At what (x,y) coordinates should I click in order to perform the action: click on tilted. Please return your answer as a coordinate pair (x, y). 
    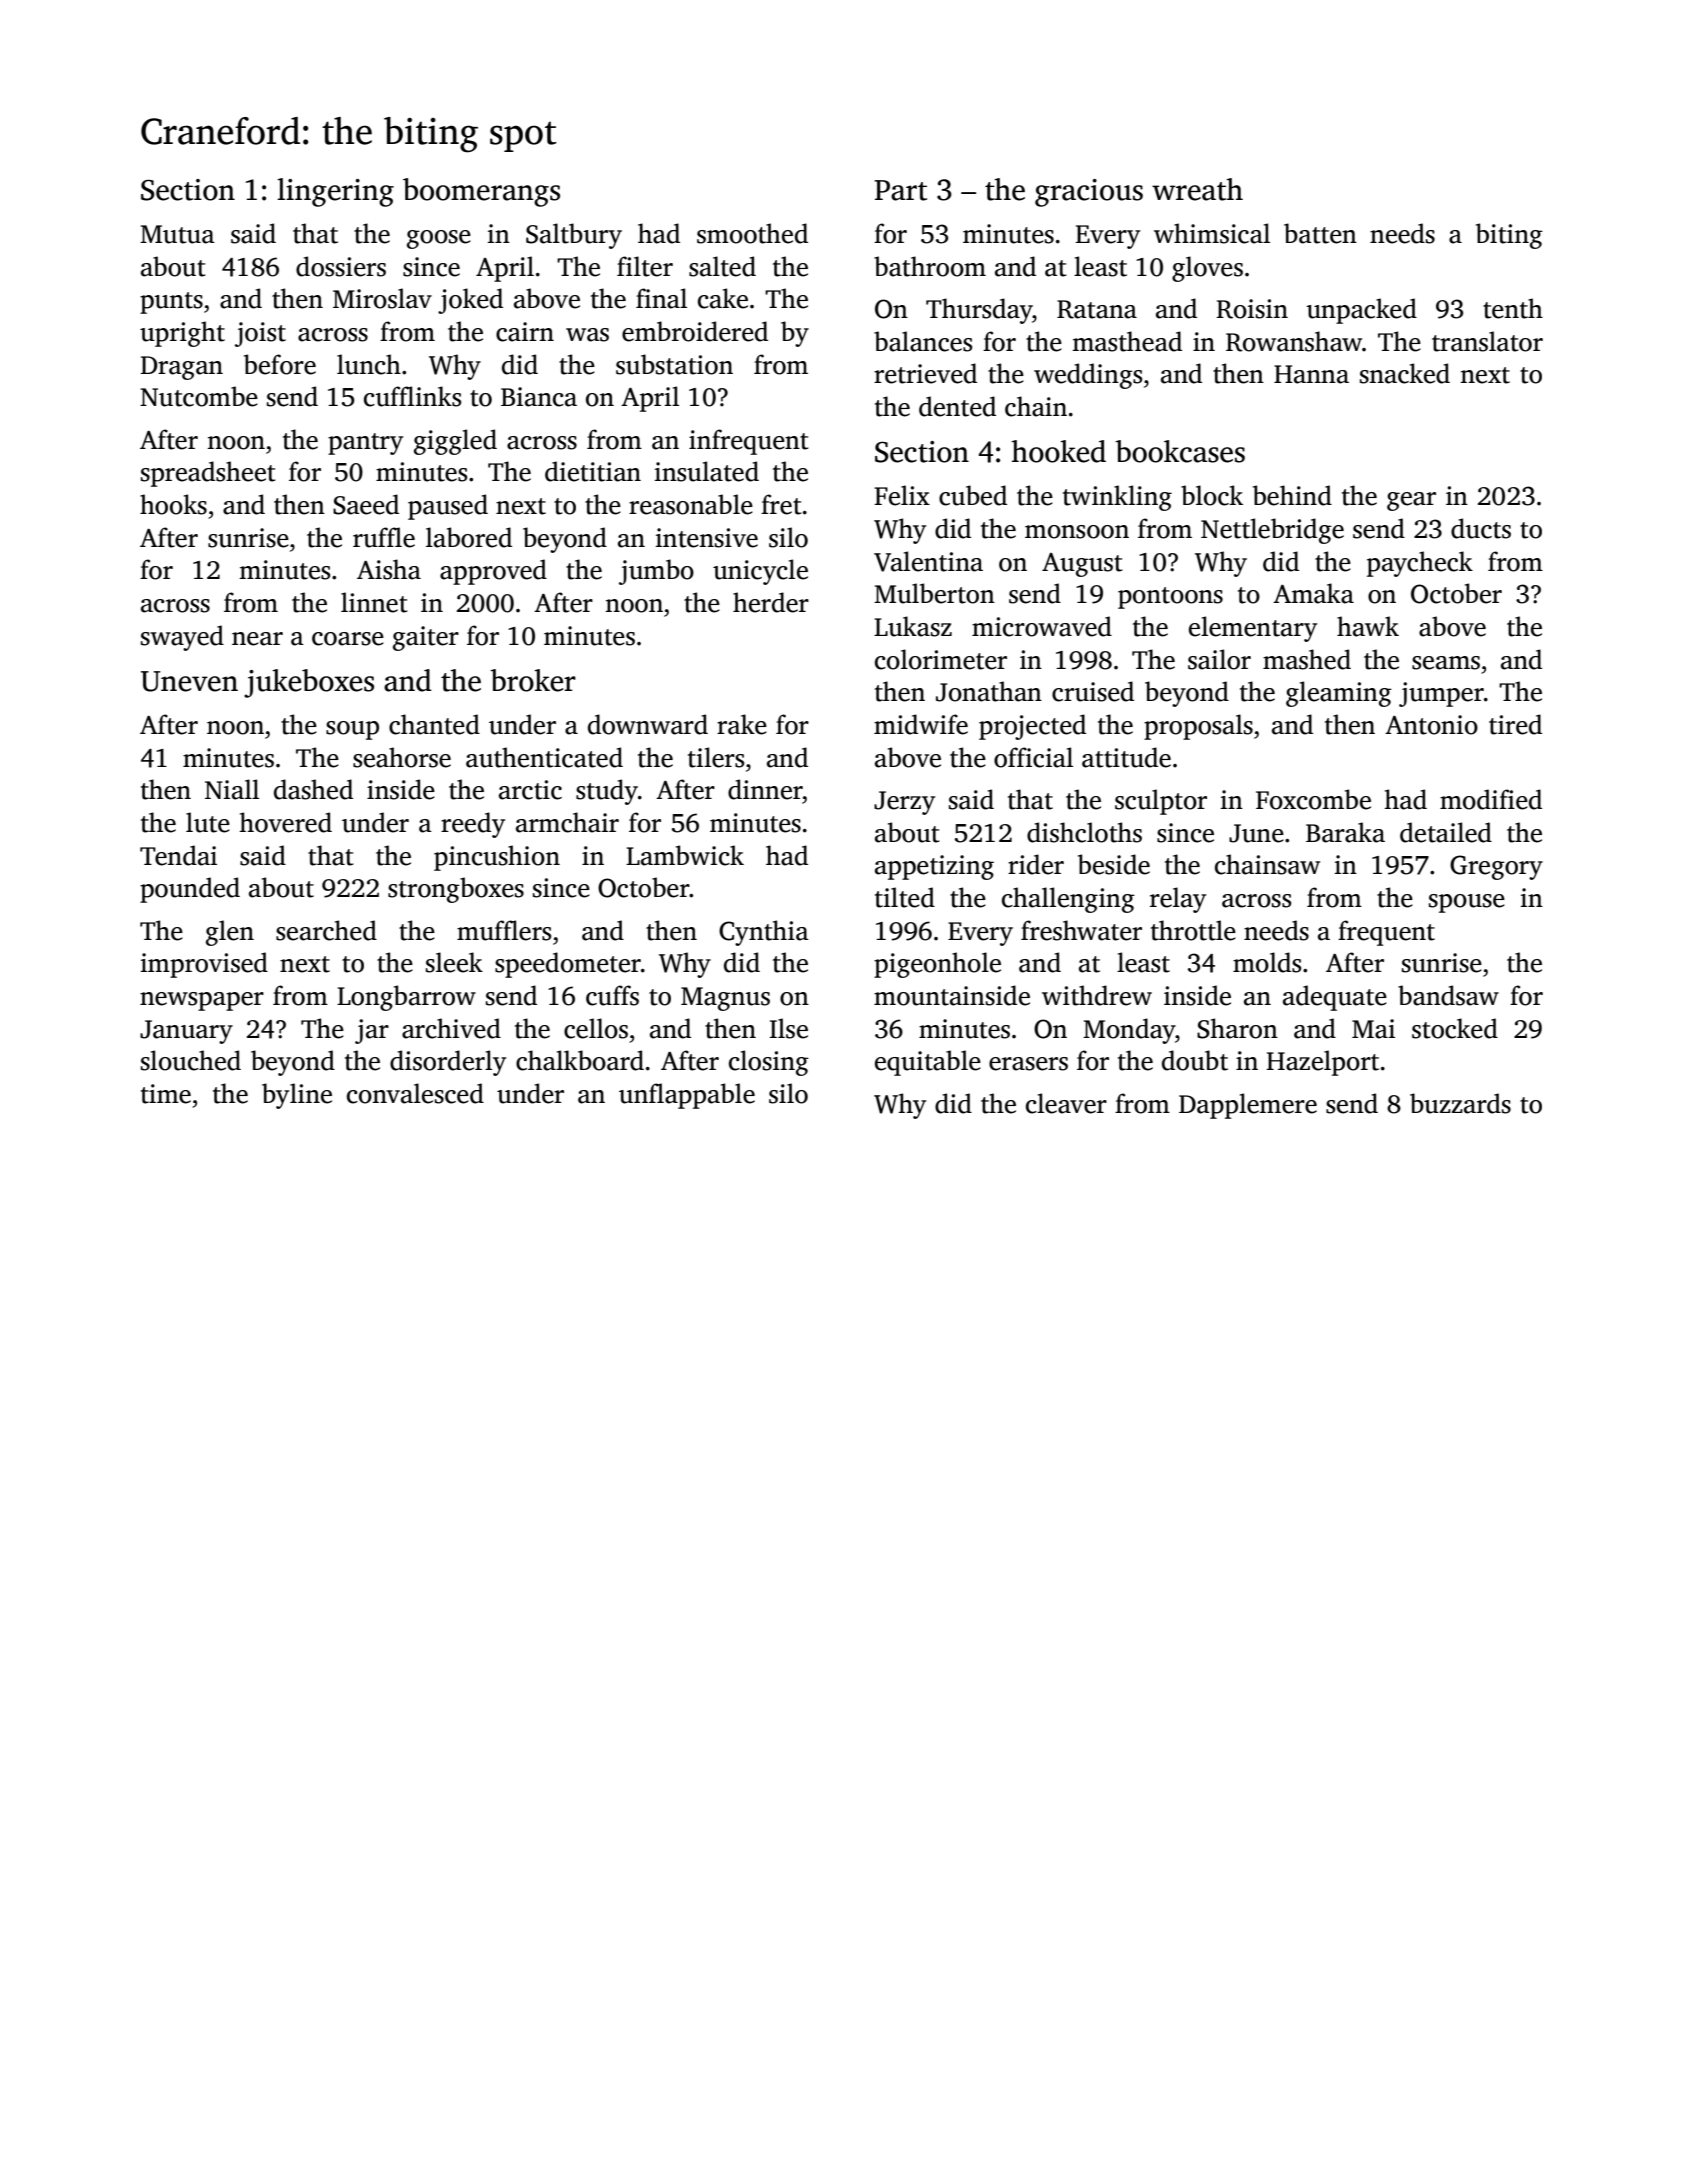
    Looking at the image, I should click on (905, 897).
